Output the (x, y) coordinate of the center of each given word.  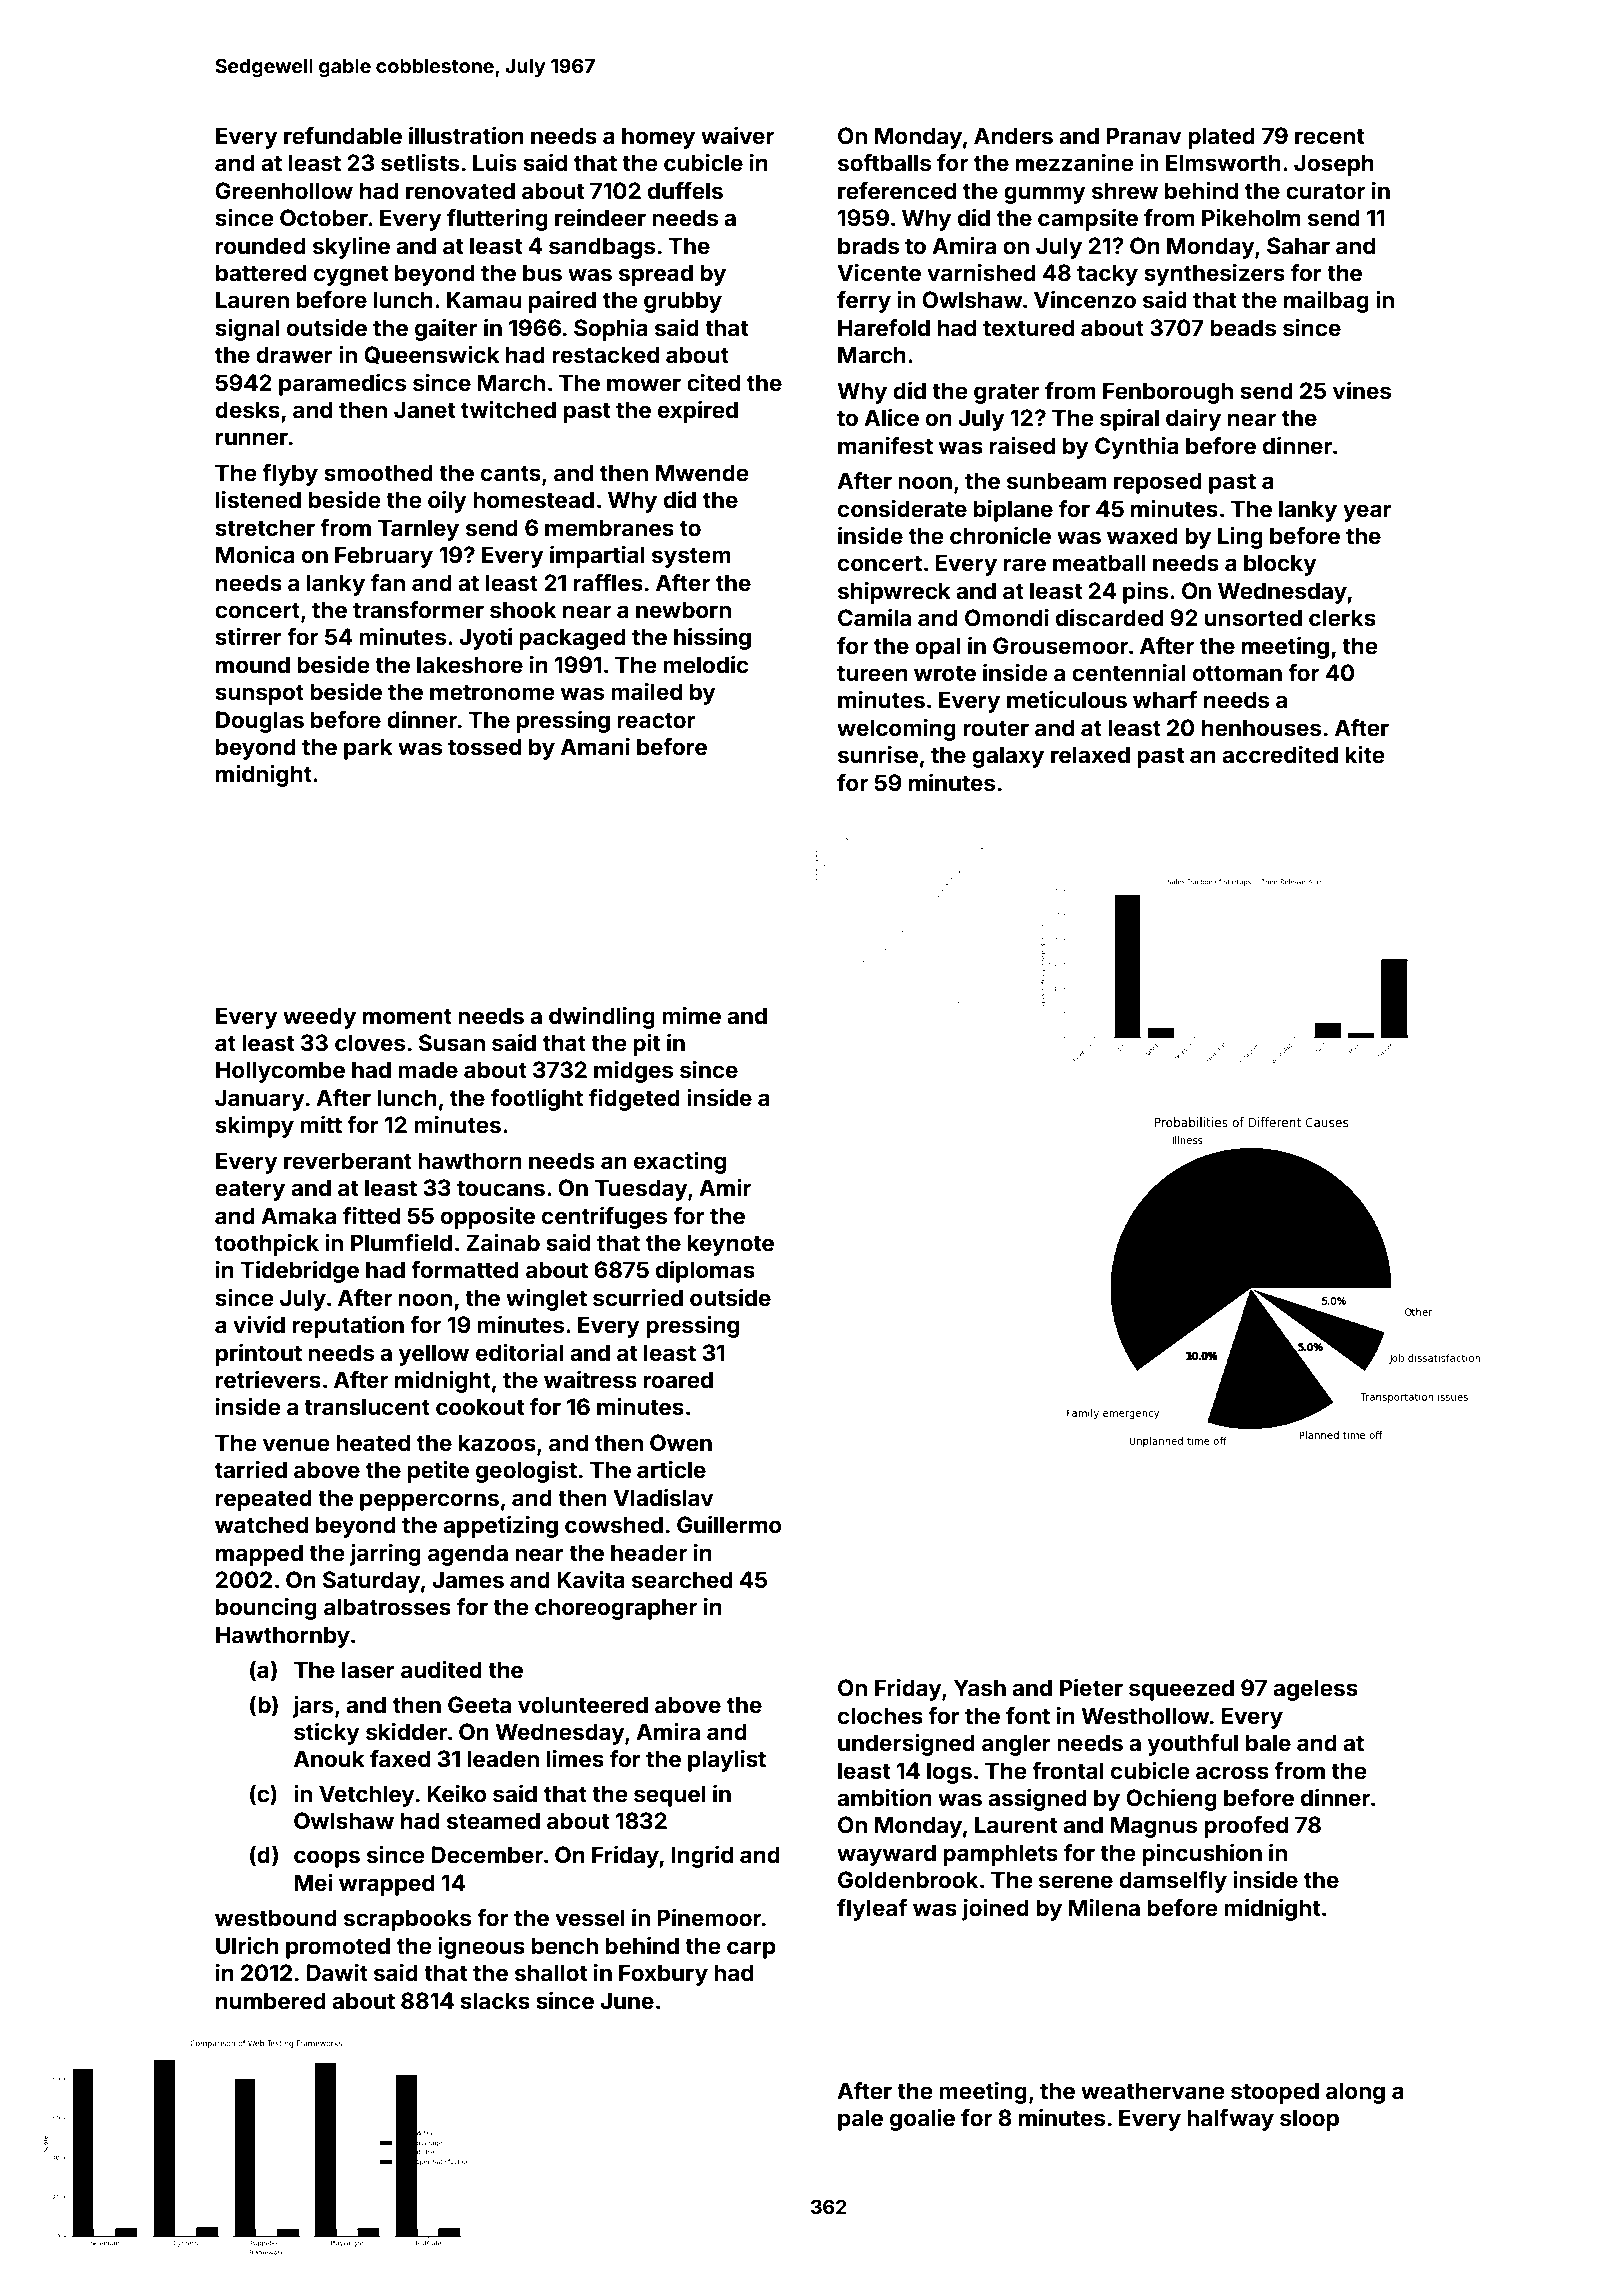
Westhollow (1145, 1715)
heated (373, 1442)
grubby (683, 302)
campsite (1088, 220)
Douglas (260, 722)
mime (691, 1015)
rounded (261, 245)
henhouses (1261, 727)
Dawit (337, 1972)
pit (646, 1045)
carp (751, 1950)
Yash (980, 1687)
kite (1365, 754)
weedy (319, 1018)
